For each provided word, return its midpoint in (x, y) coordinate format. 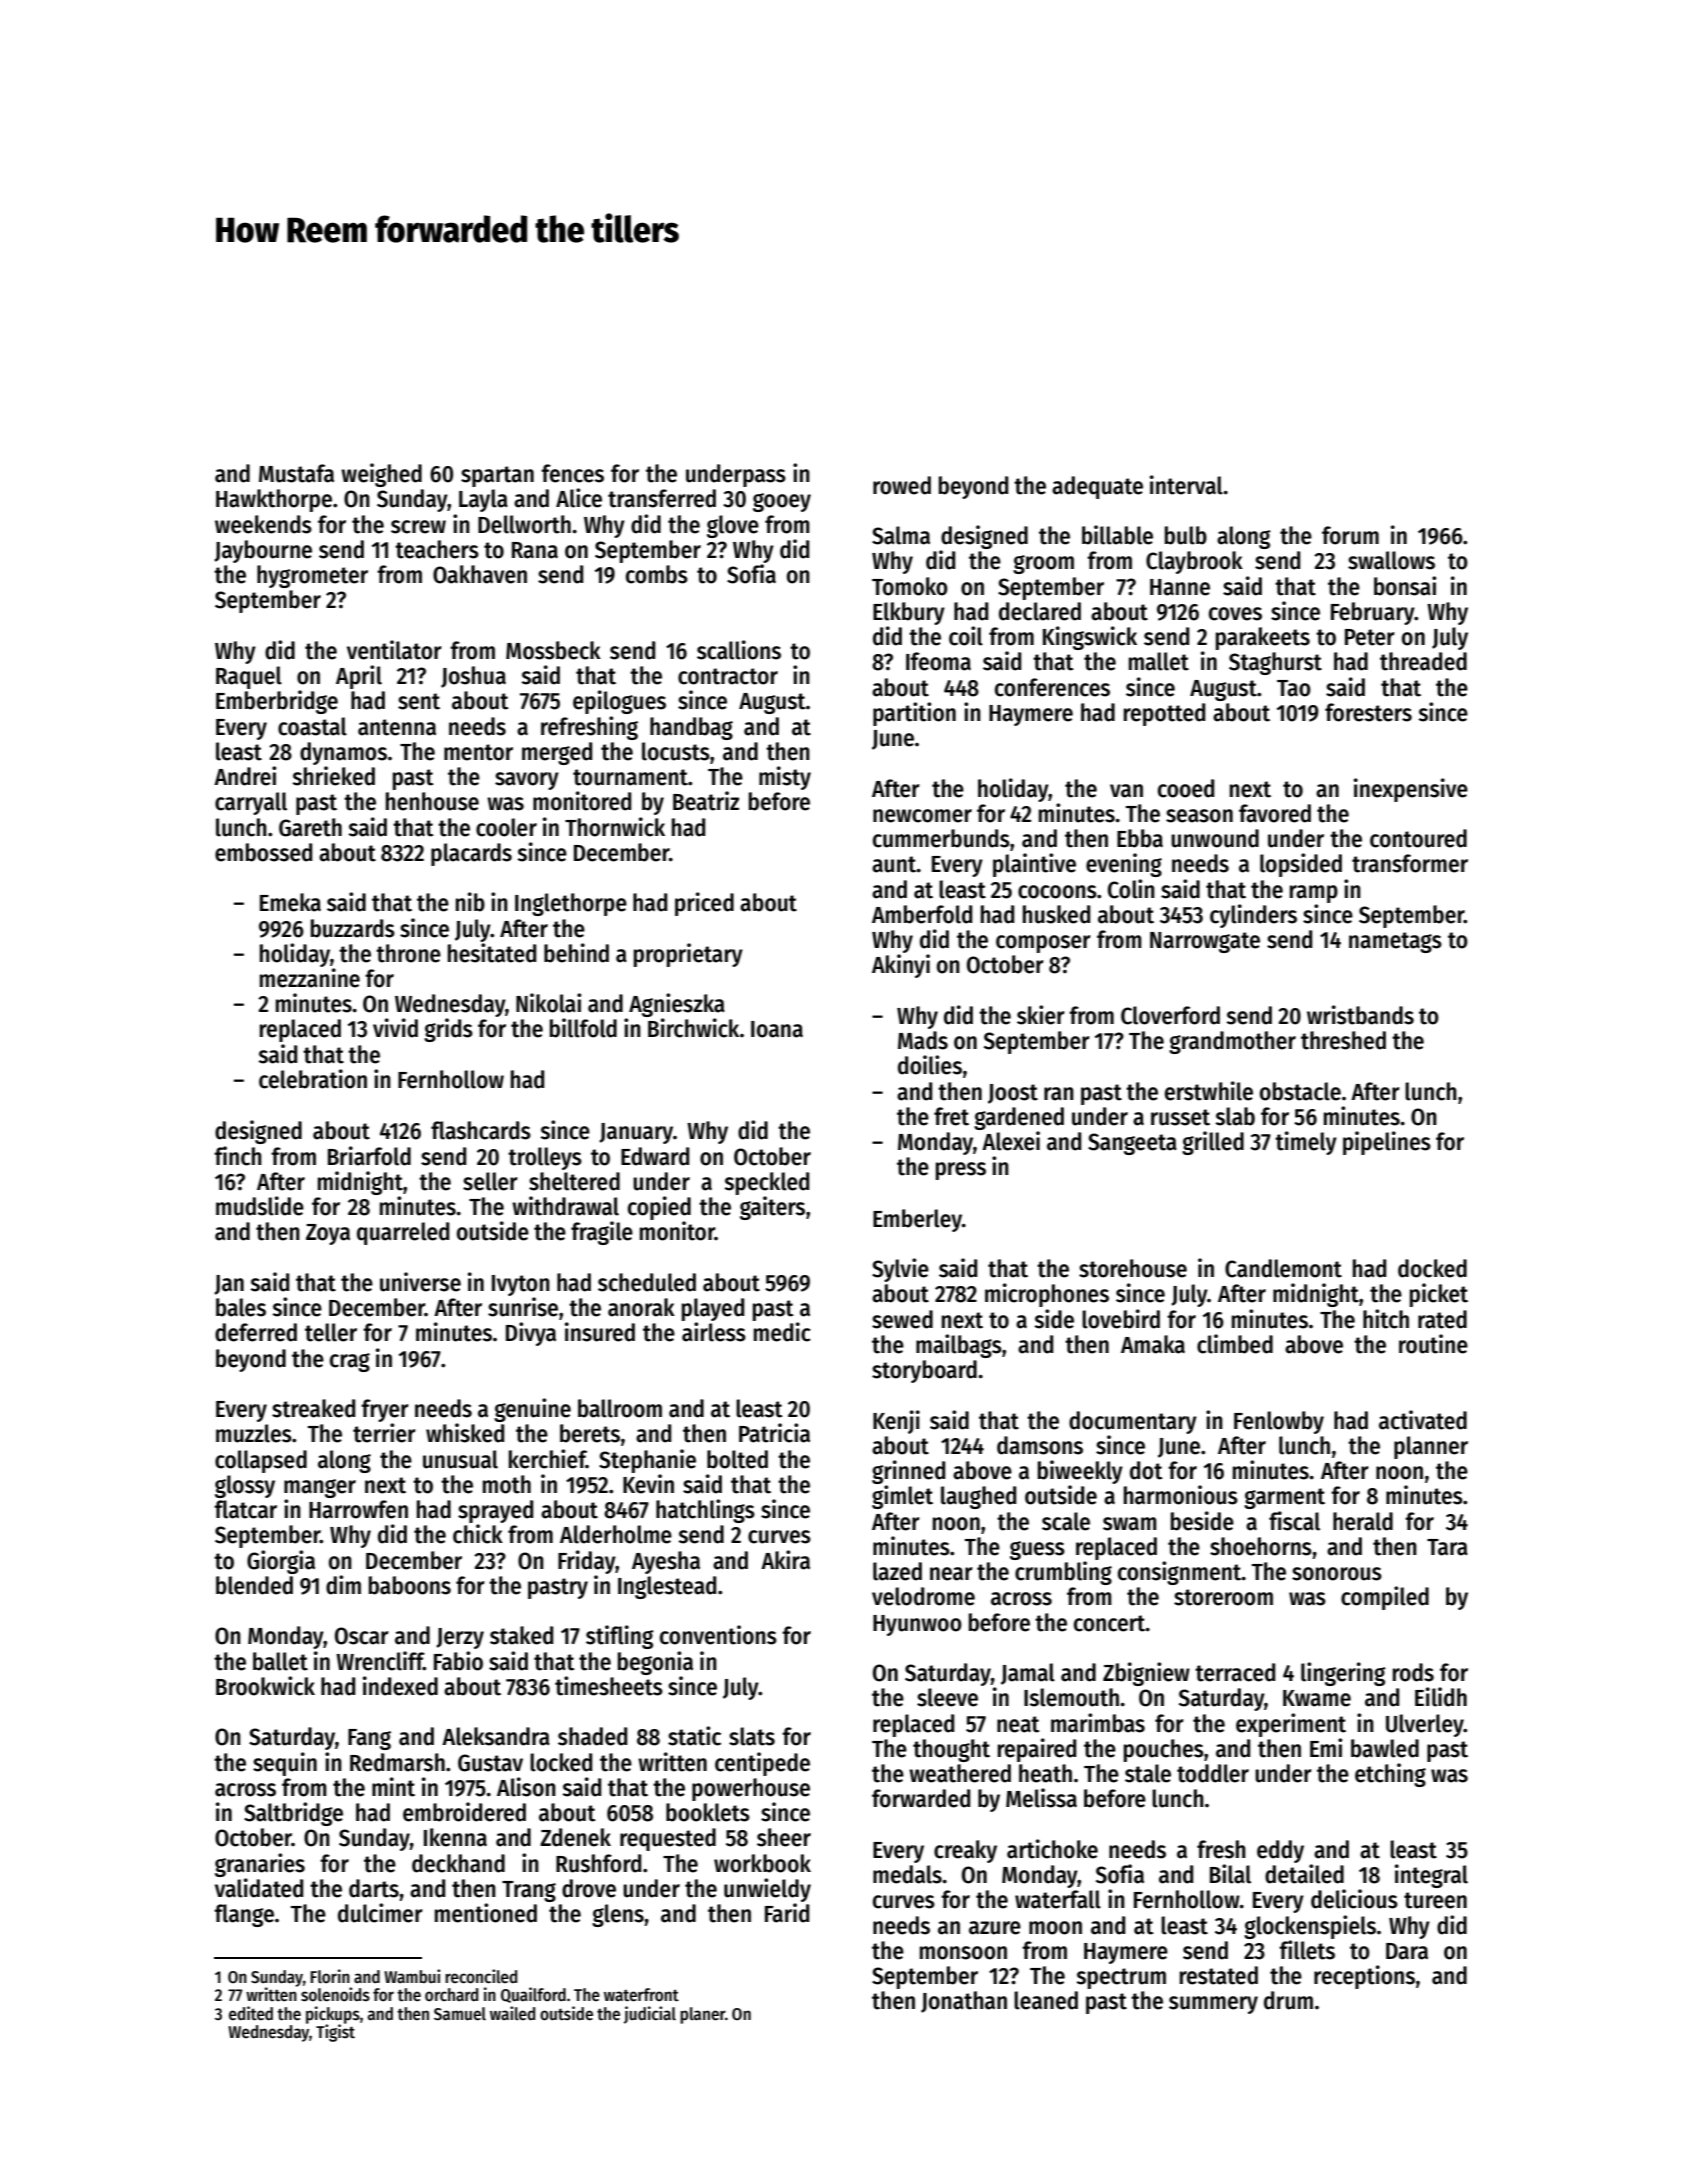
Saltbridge (293, 1814)
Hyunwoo (917, 1625)
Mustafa (296, 473)
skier (1041, 1015)
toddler (1213, 1773)
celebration (313, 1079)
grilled (1213, 1143)
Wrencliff (380, 1661)
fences (572, 473)
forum (1350, 535)
